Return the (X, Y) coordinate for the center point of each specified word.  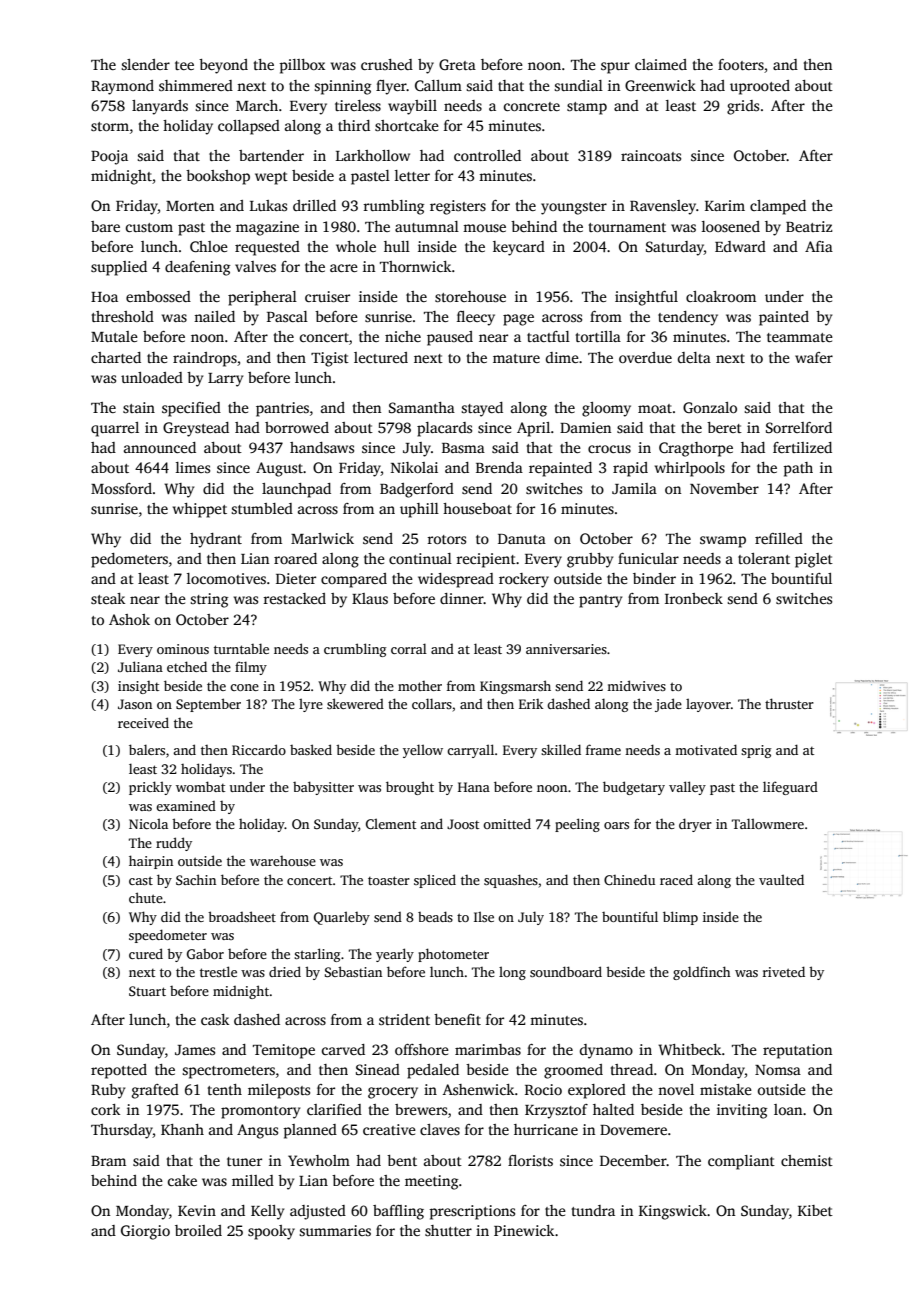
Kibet (815, 1210)
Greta (457, 64)
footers (741, 64)
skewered (355, 703)
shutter (448, 1230)
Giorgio (145, 1232)
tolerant (764, 558)
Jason (135, 704)
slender (145, 64)
